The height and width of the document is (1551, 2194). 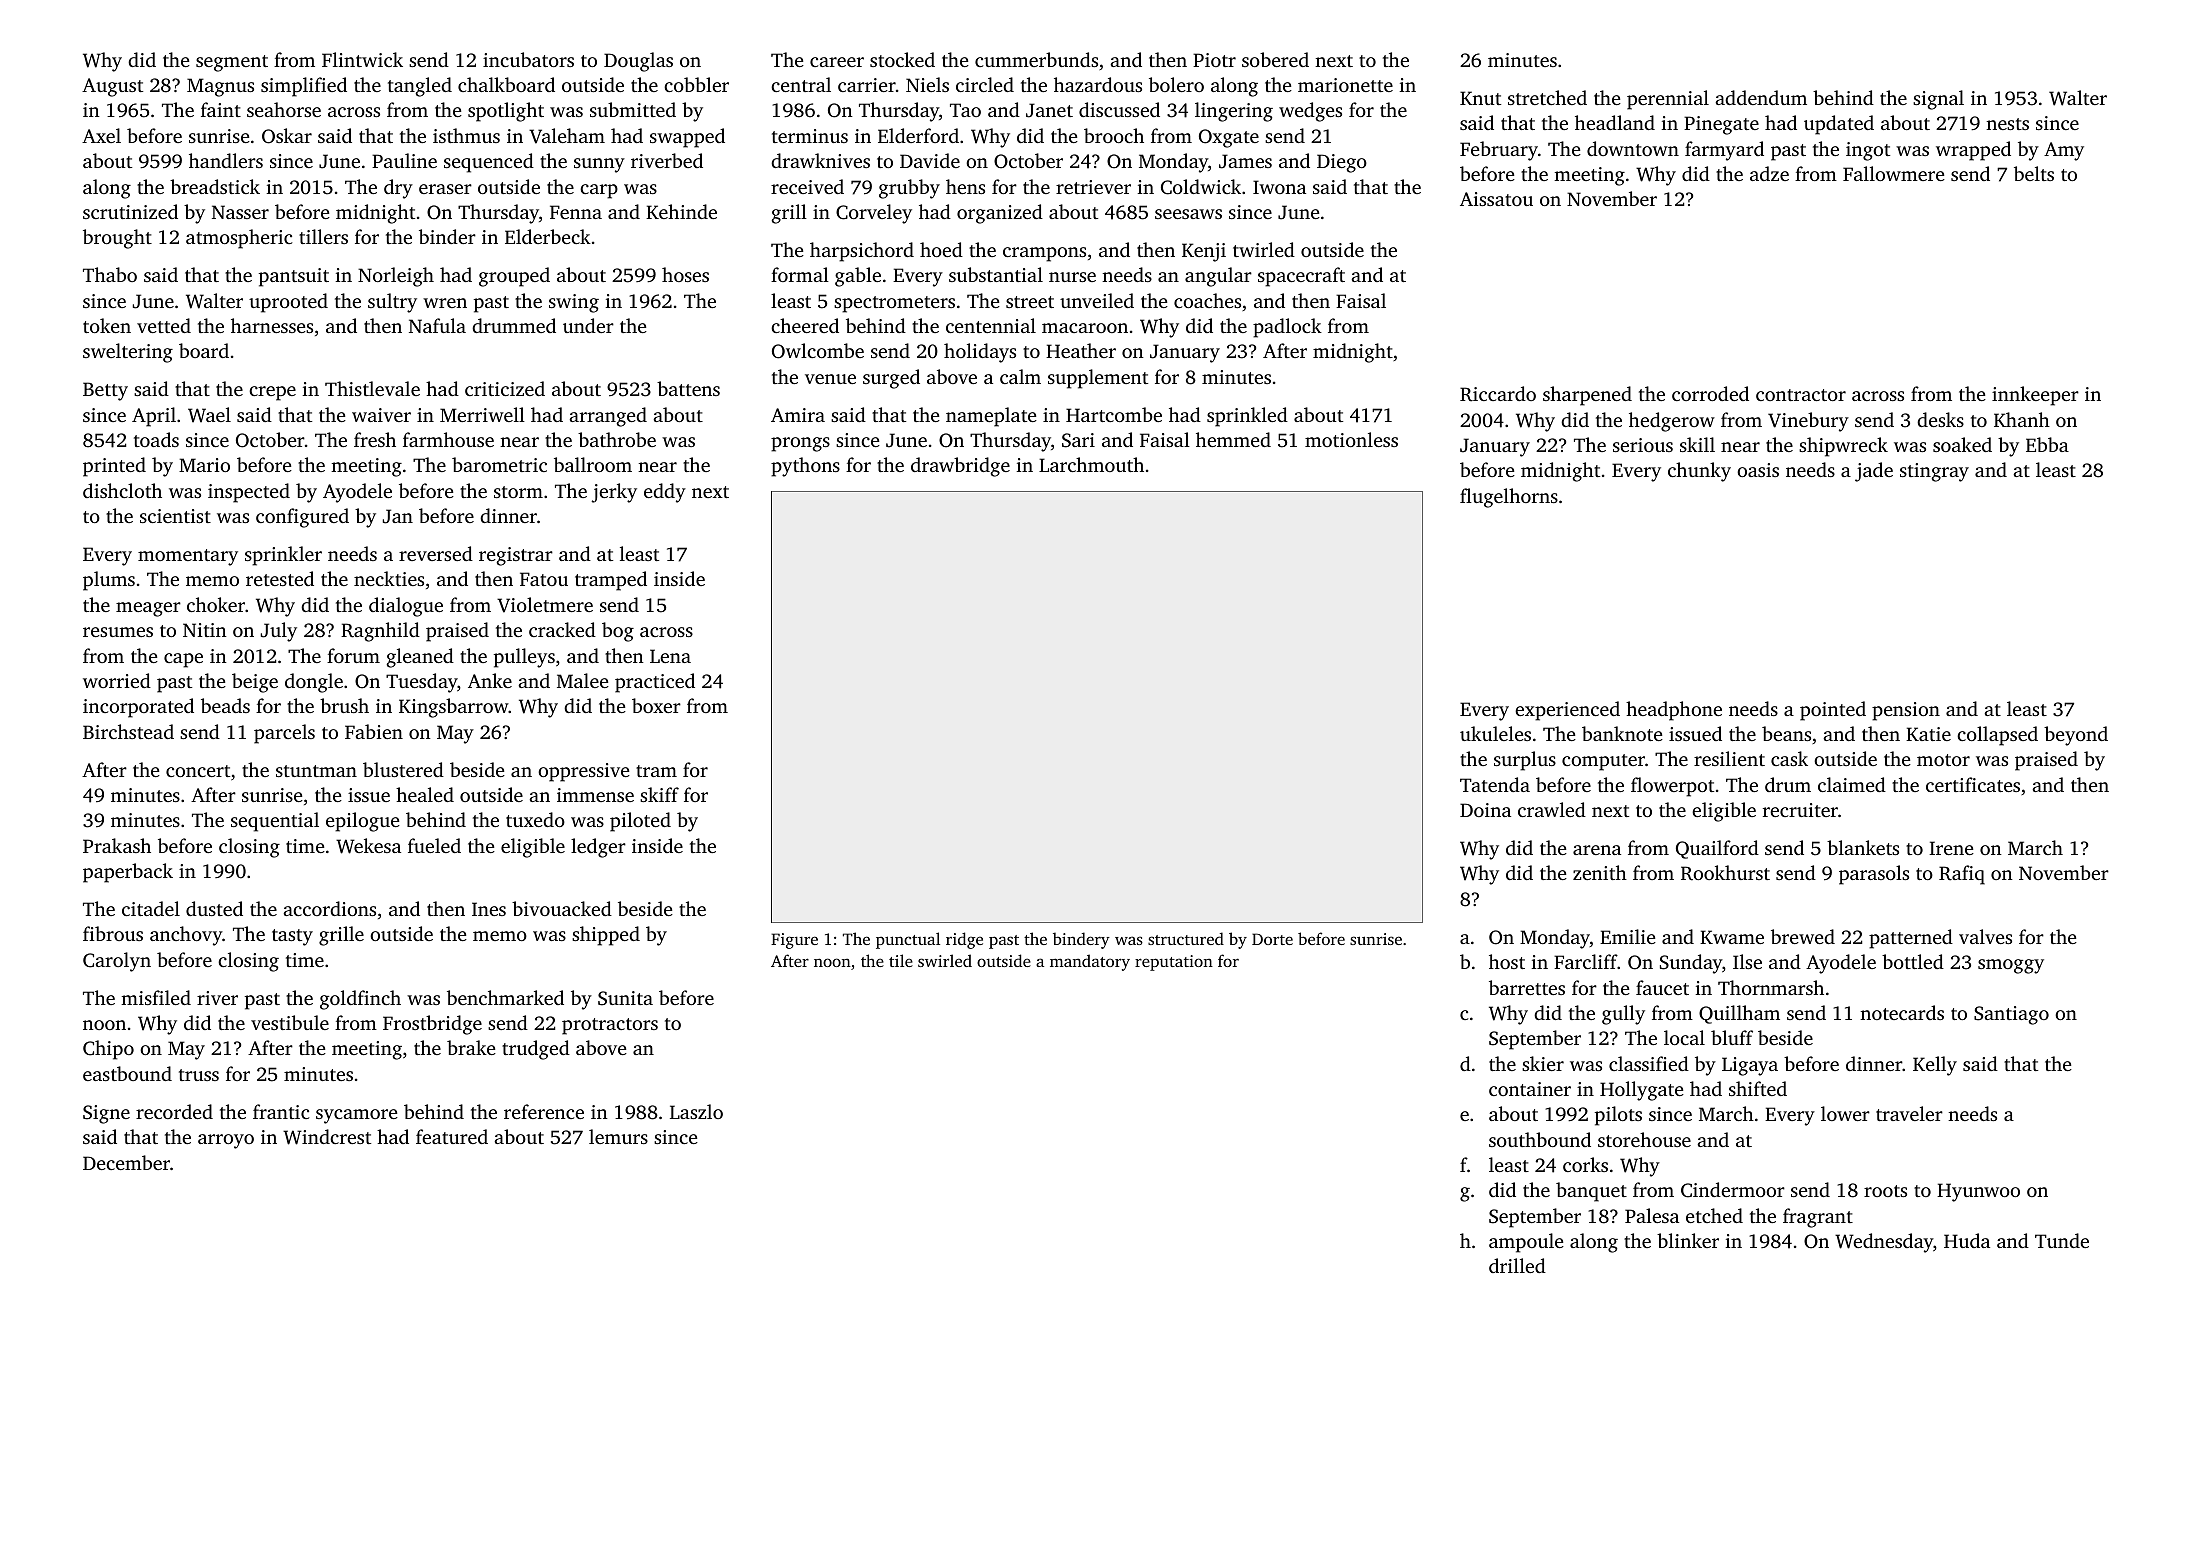 What do you see at coordinates (516, 556) in the document?
I see `registrar` at bounding box center [516, 556].
